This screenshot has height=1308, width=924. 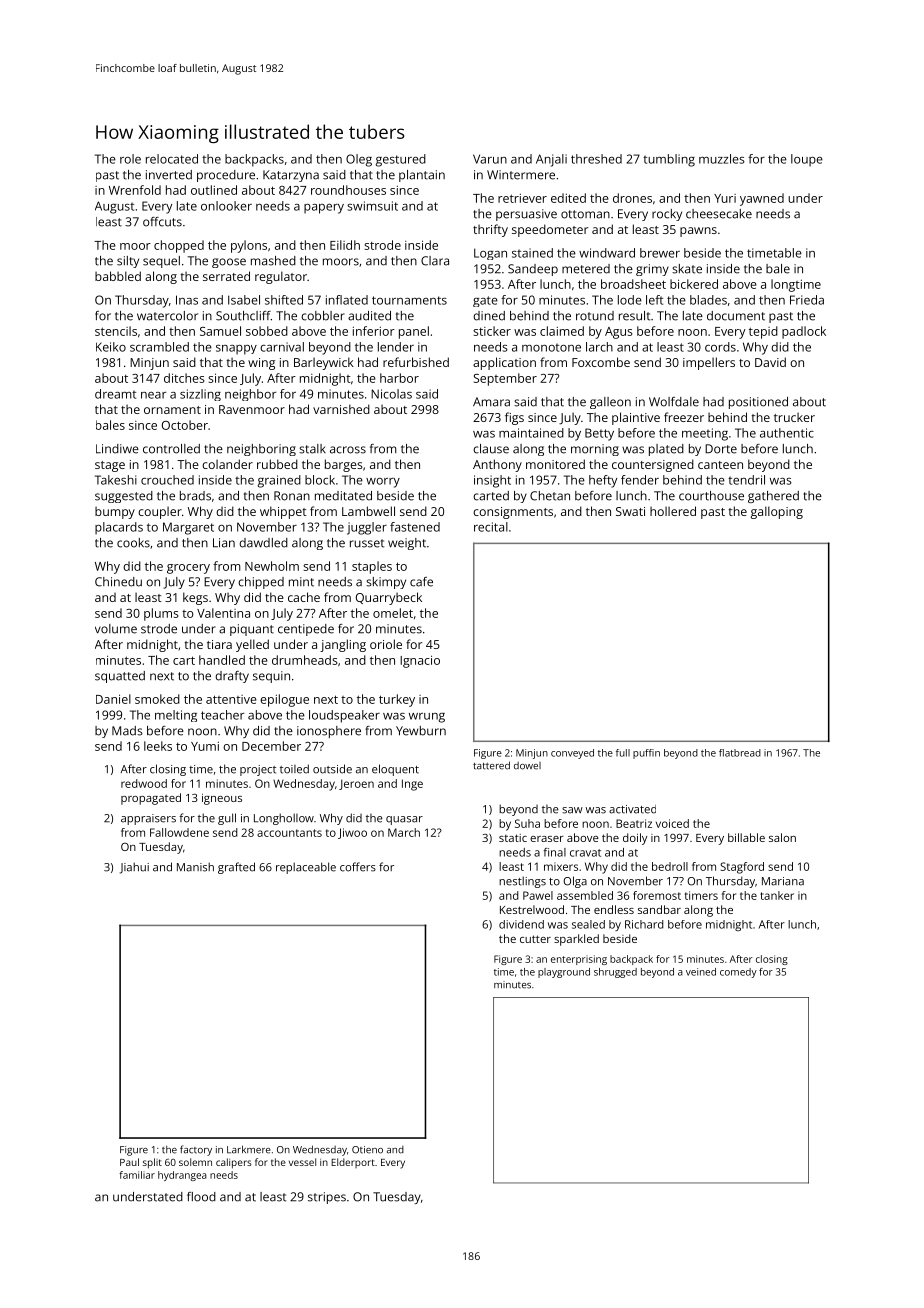 What do you see at coordinates (258, 770) in the screenshot?
I see `project` at bounding box center [258, 770].
